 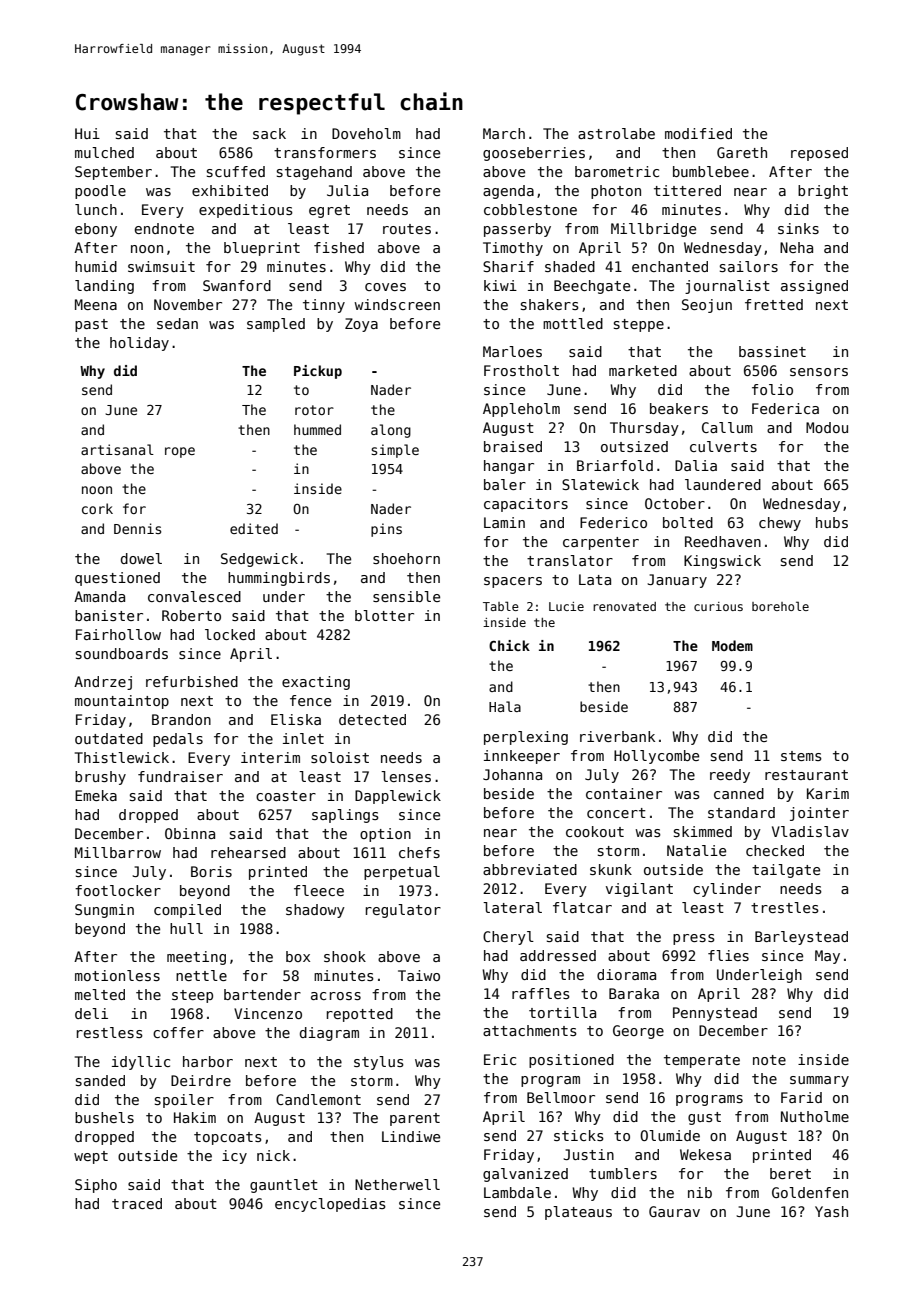 I want to click on traced, so click(x=137, y=1203).
